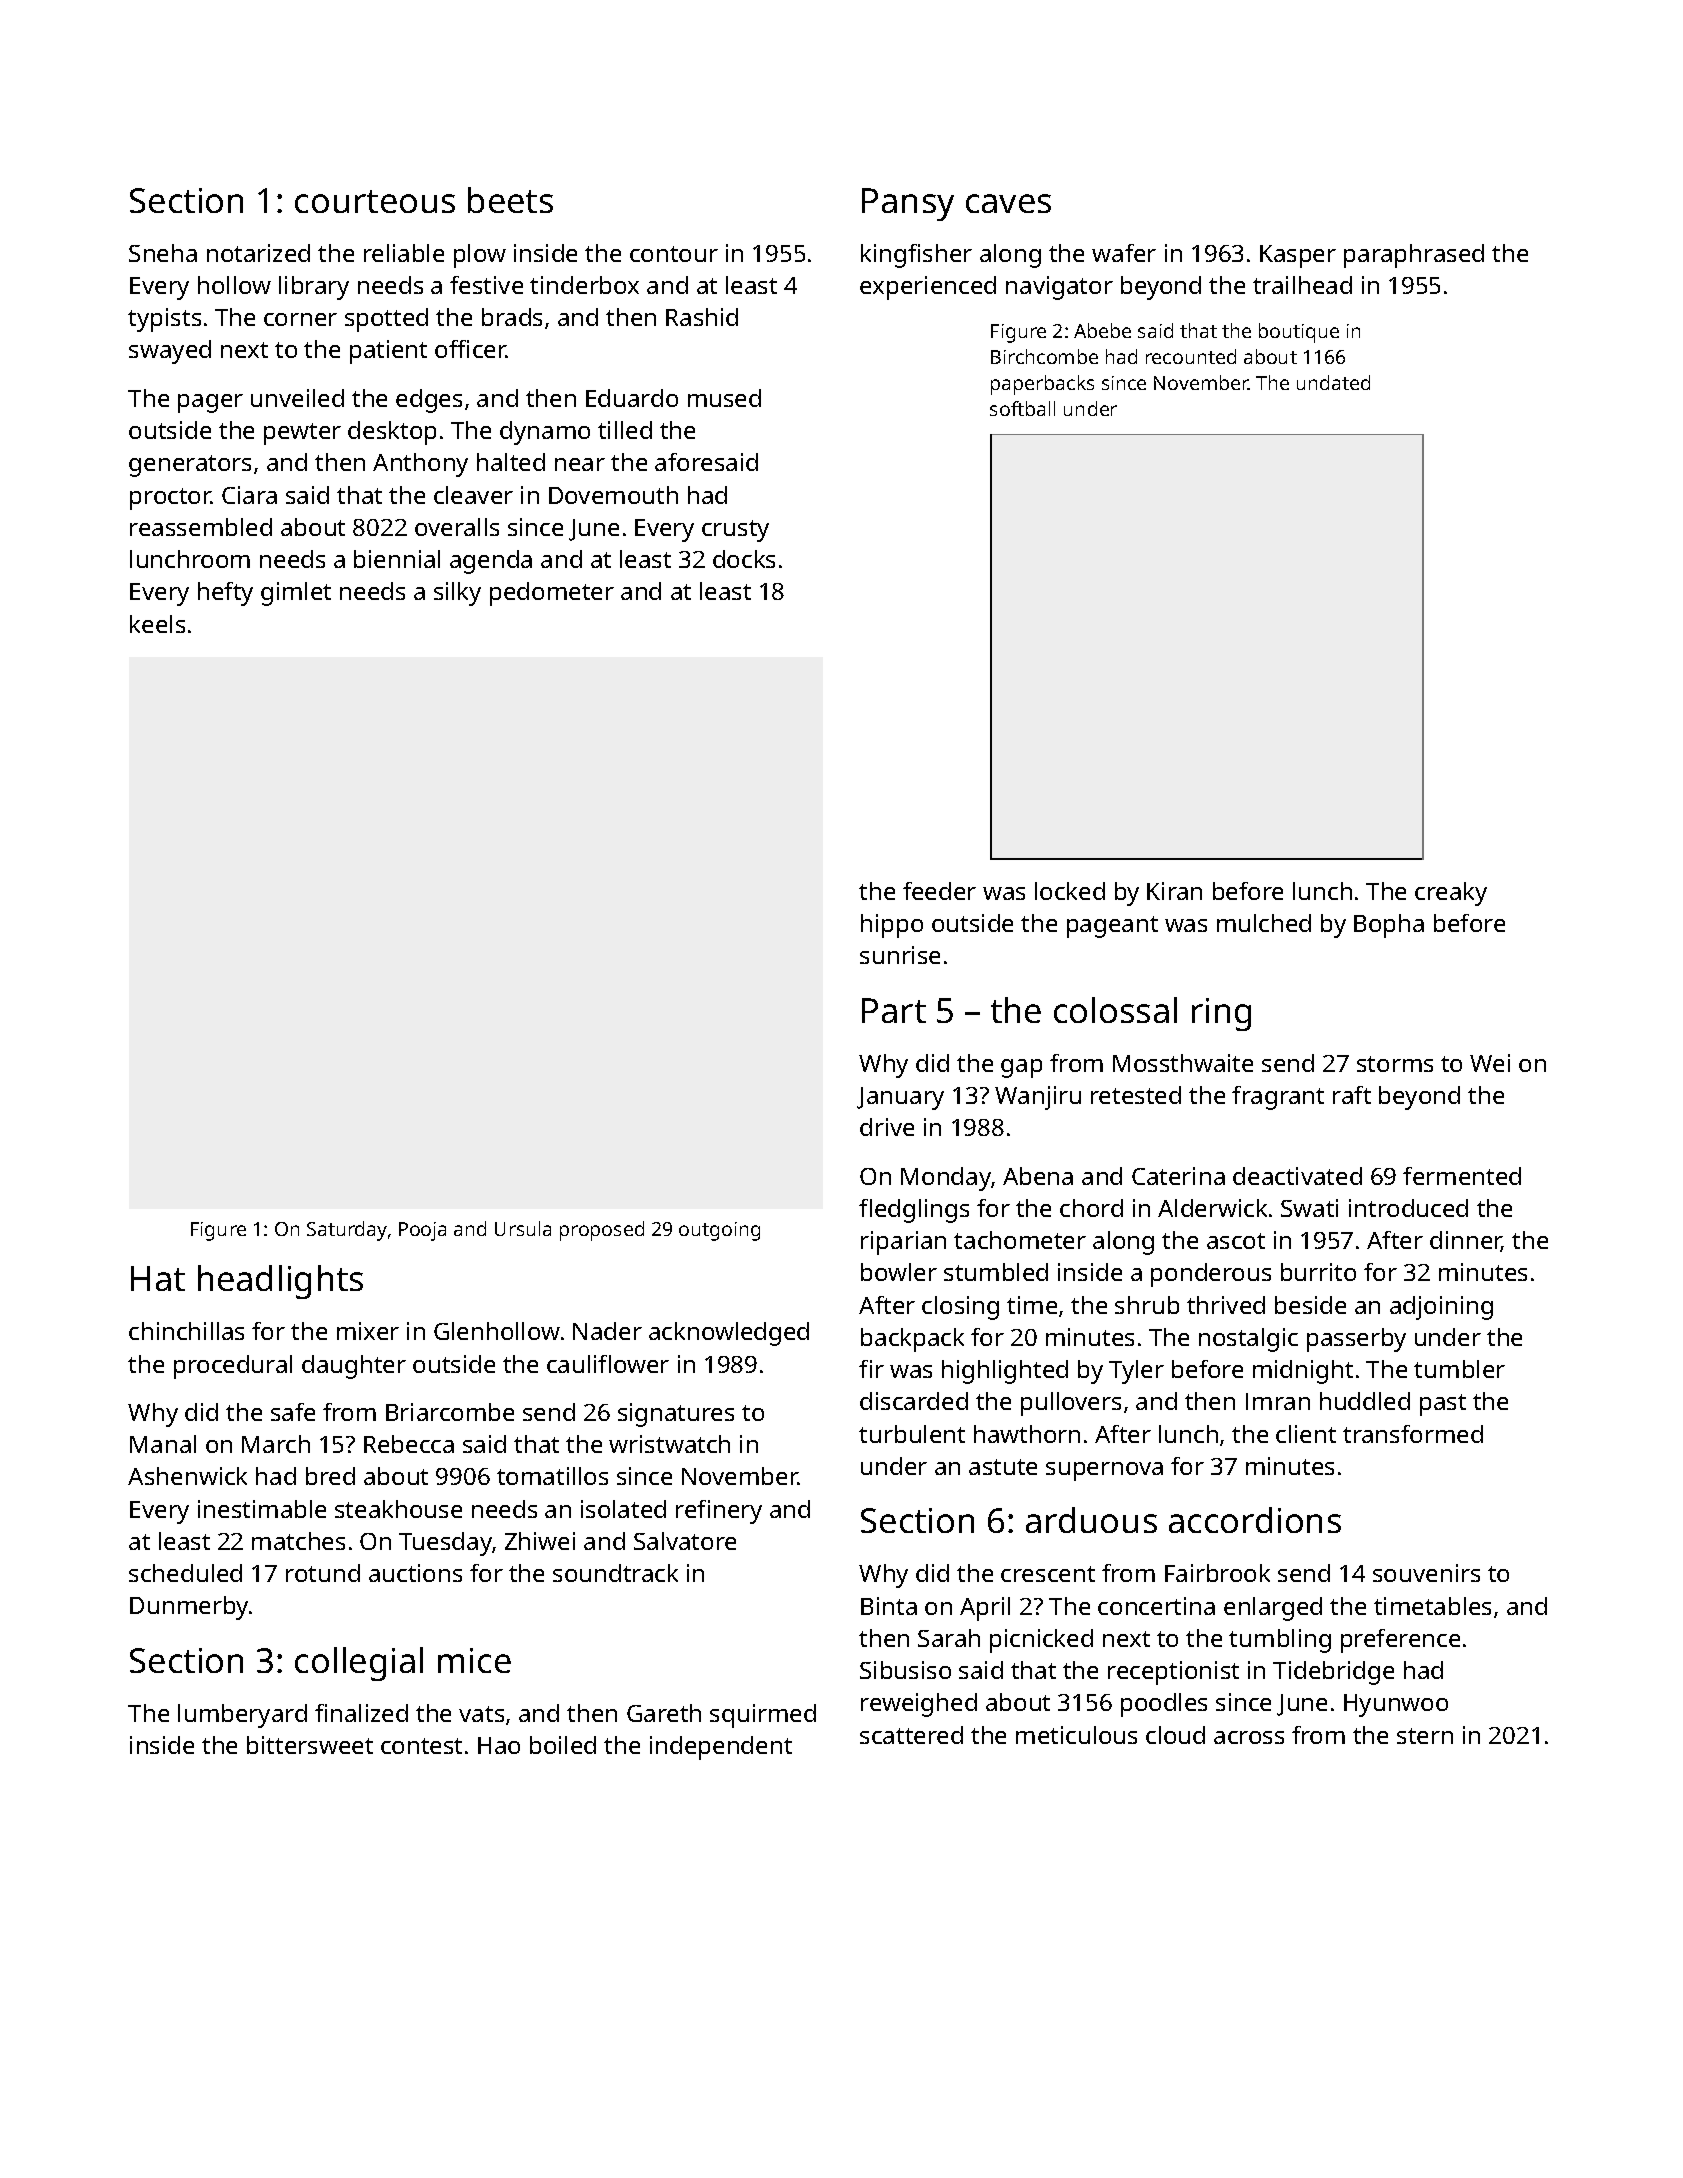 The height and width of the screenshot is (2178, 1683). Describe the element at coordinates (233, 1367) in the screenshot. I see `procedural` at that location.
